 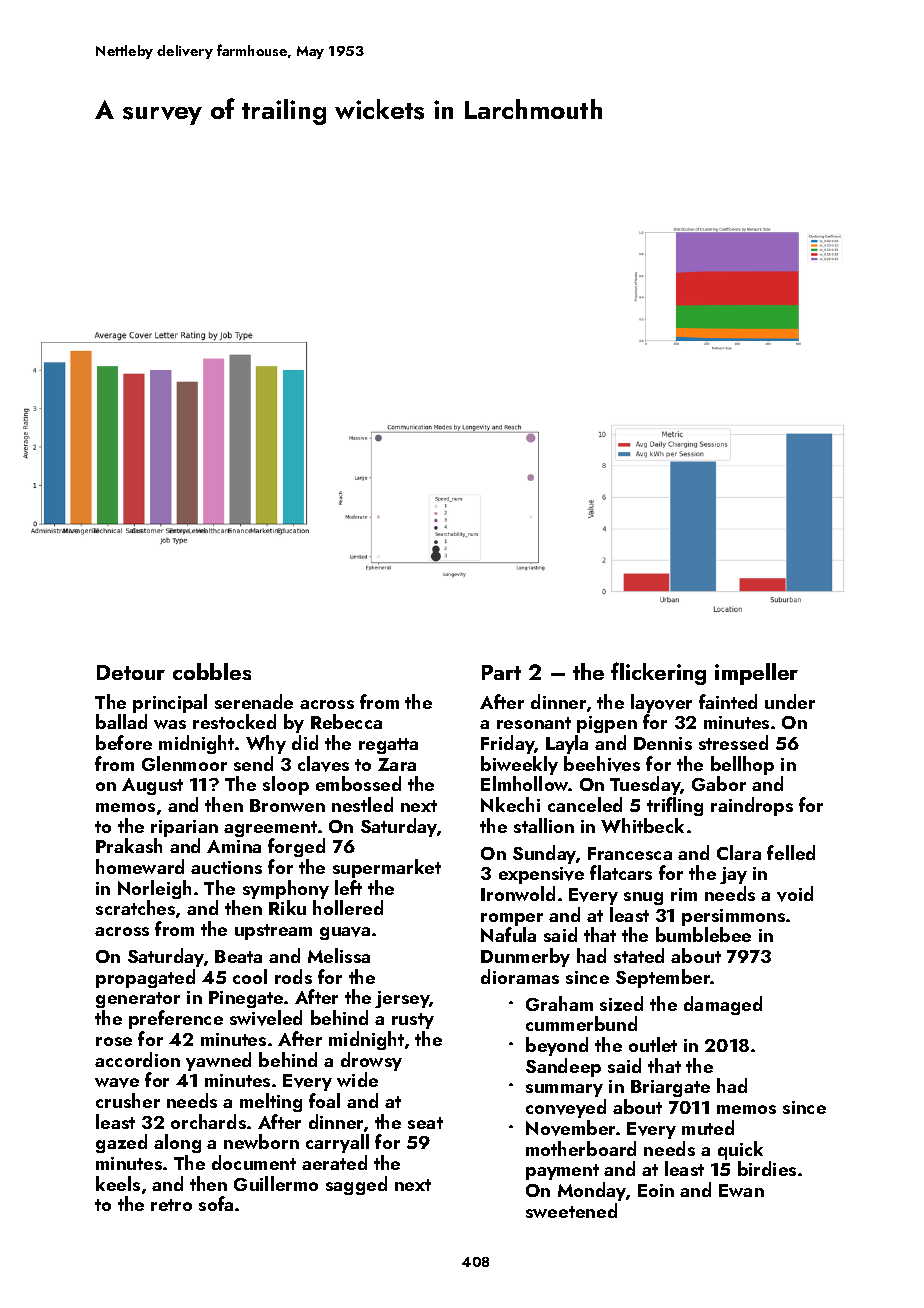 What do you see at coordinates (756, 674) in the screenshot?
I see `impeller` at bounding box center [756, 674].
